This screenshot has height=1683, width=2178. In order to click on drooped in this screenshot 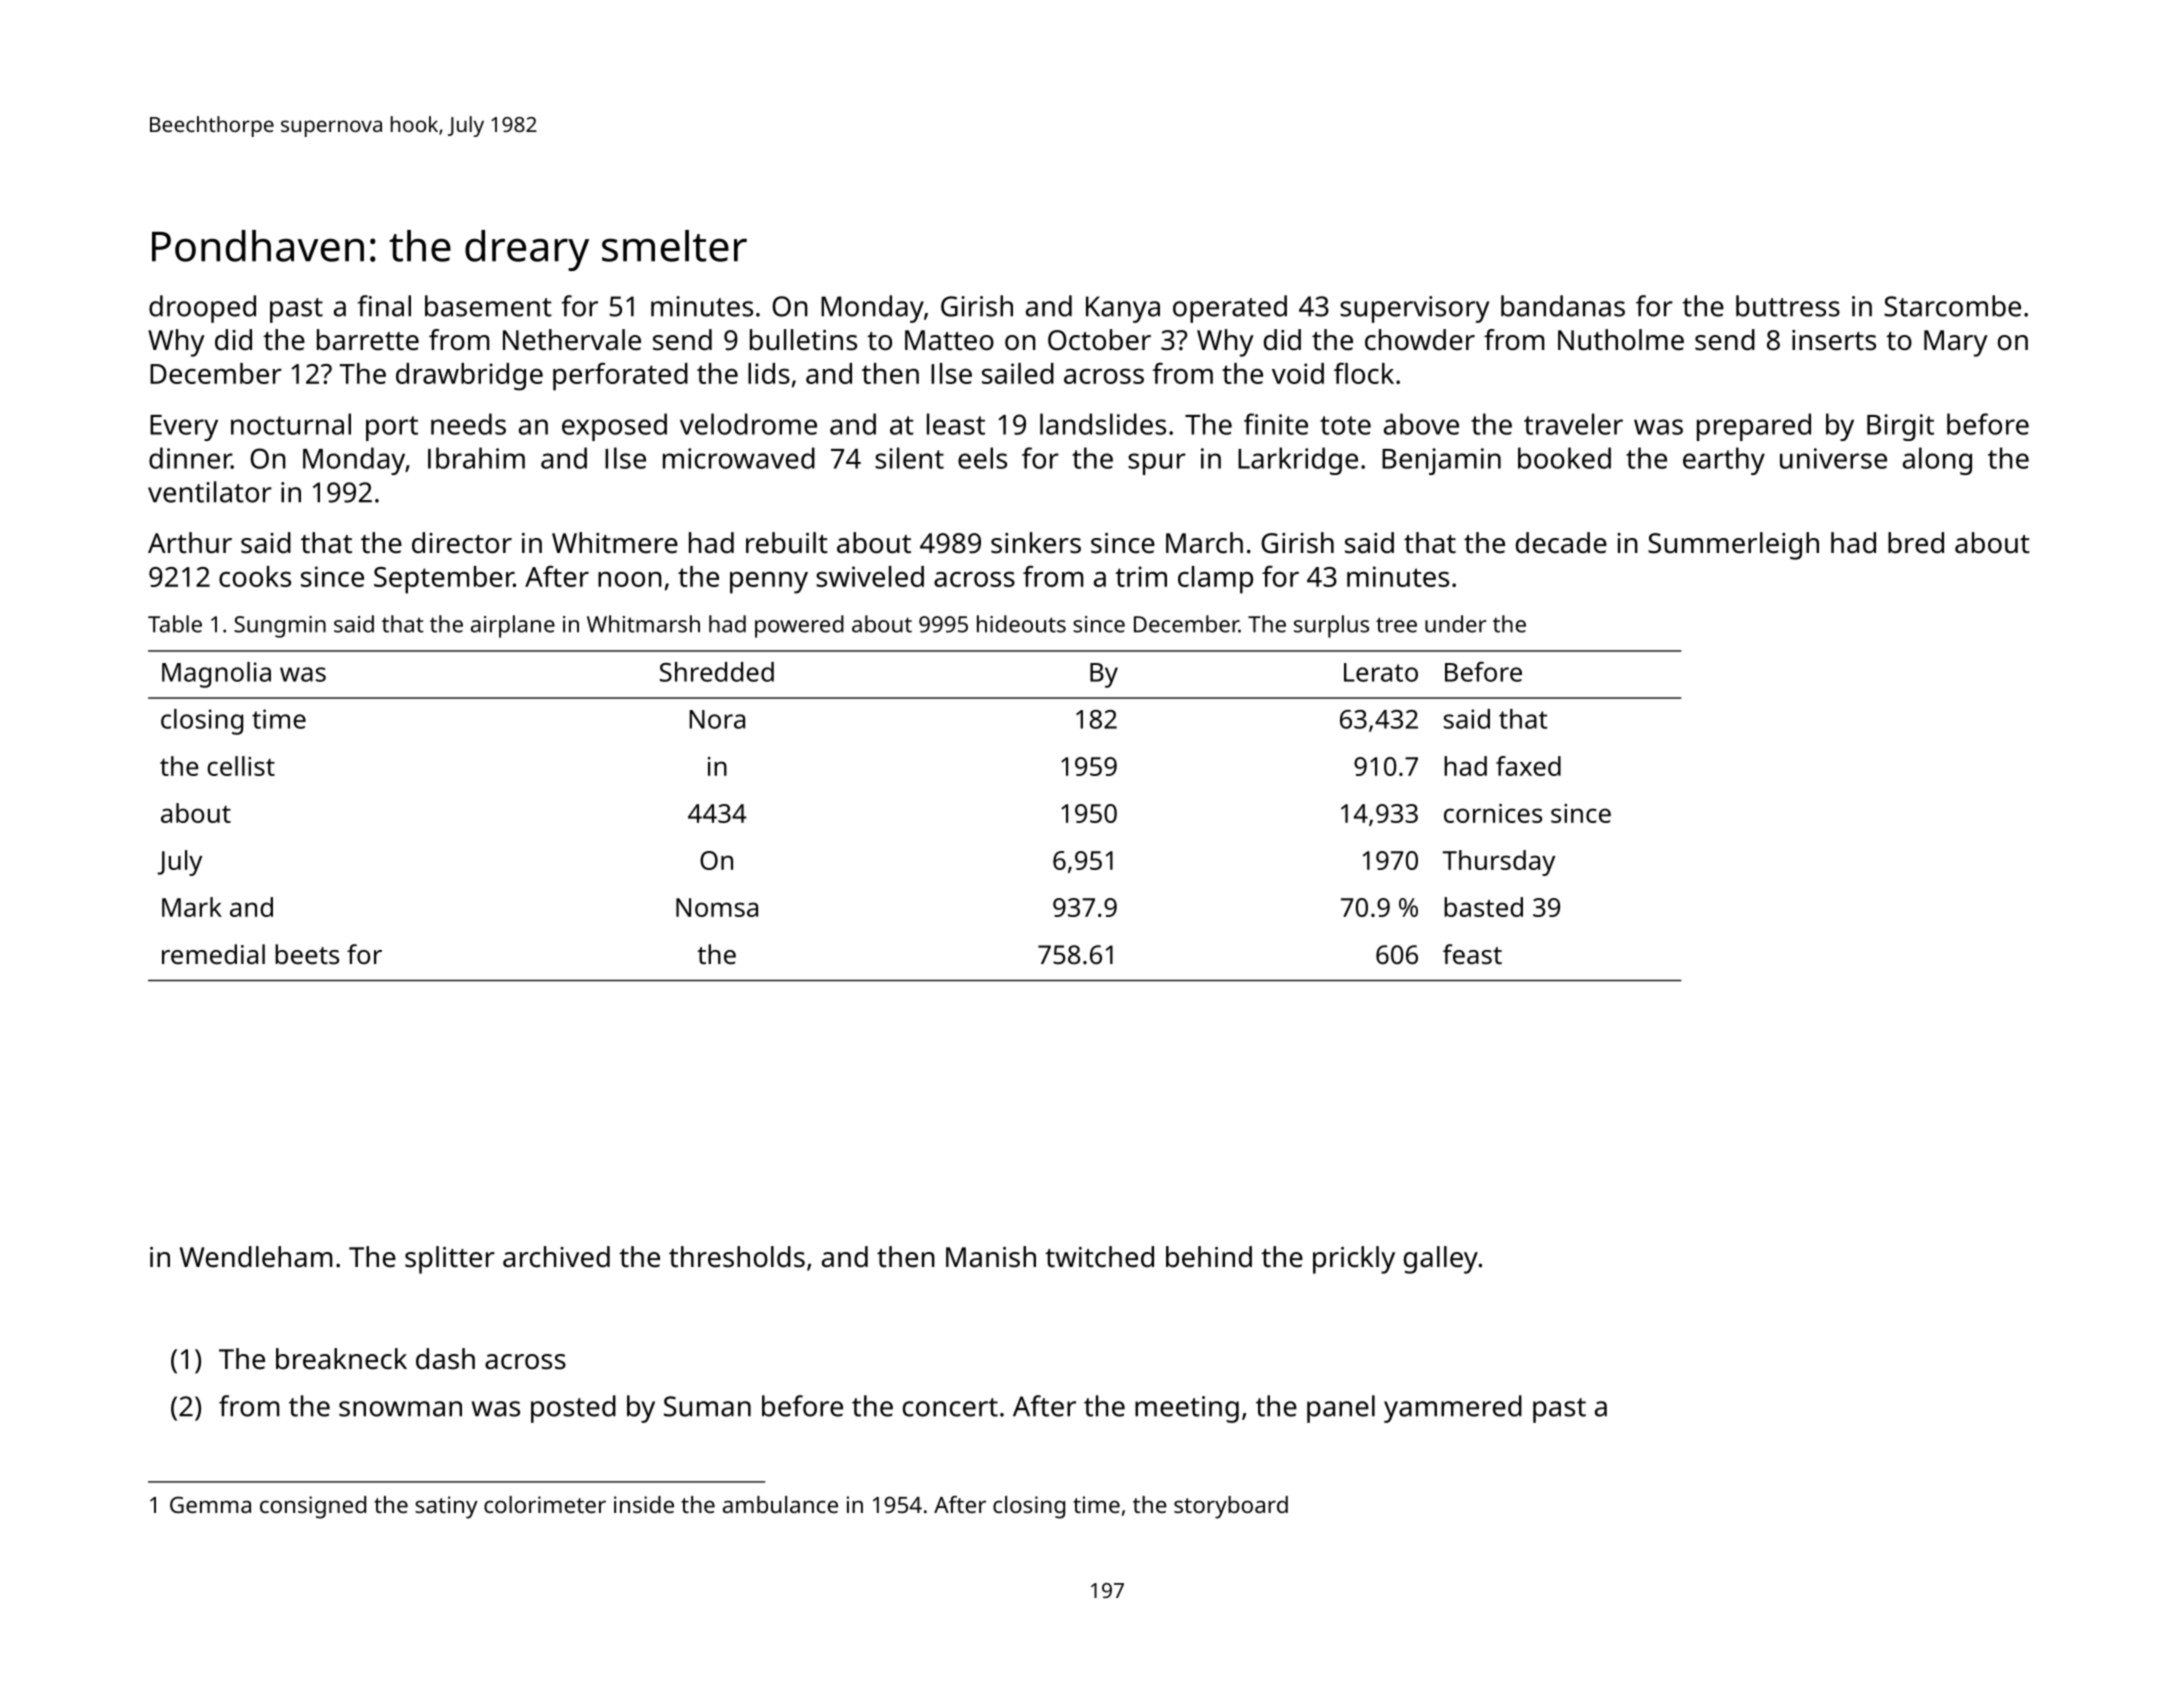, I will do `click(202, 309)`.
